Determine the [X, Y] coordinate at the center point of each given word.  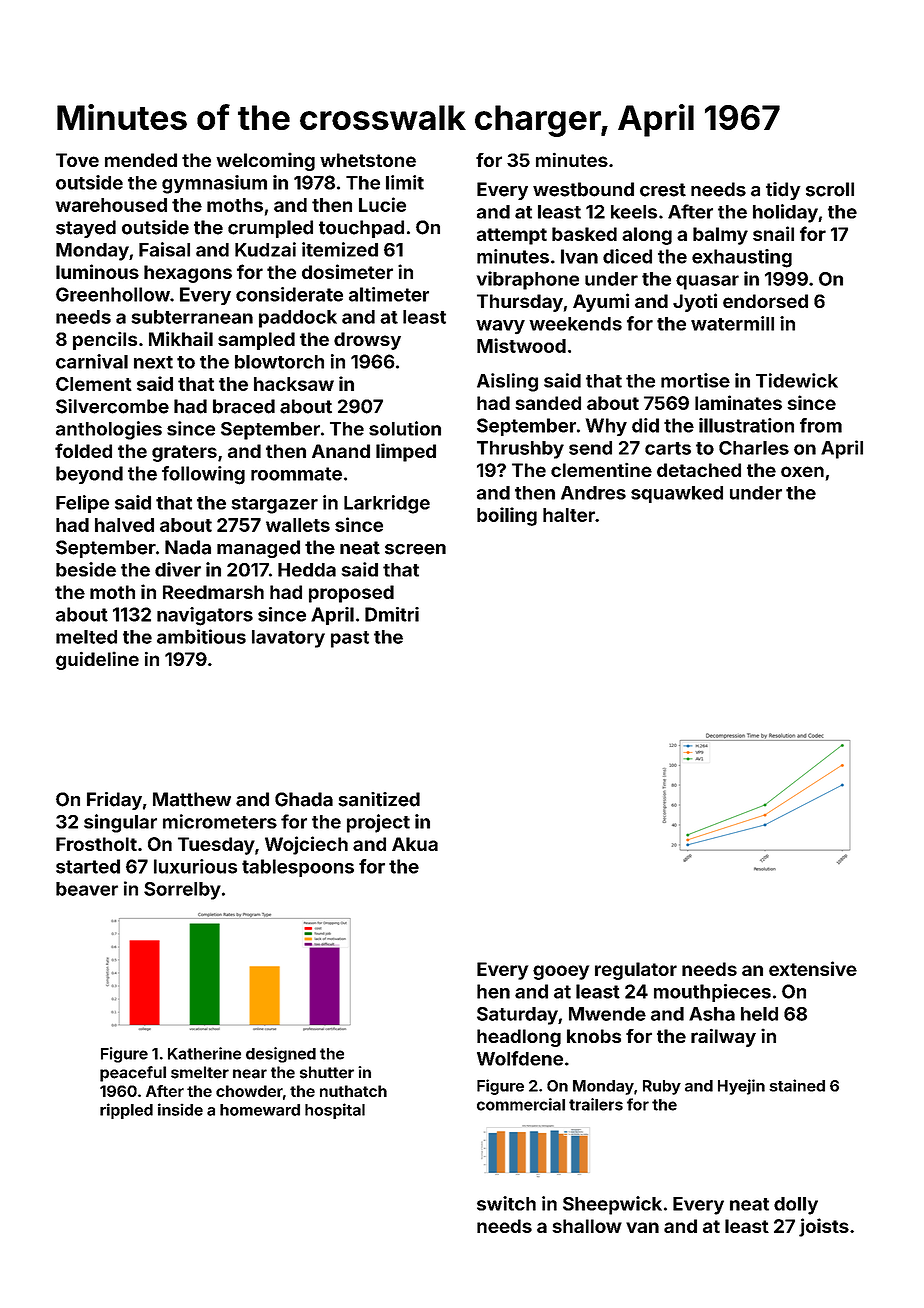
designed [281, 1055]
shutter [327, 1072]
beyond [89, 475]
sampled [256, 341]
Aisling [507, 382]
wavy [500, 327]
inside [180, 1109]
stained [797, 1085]
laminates [738, 402]
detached [699, 470]
